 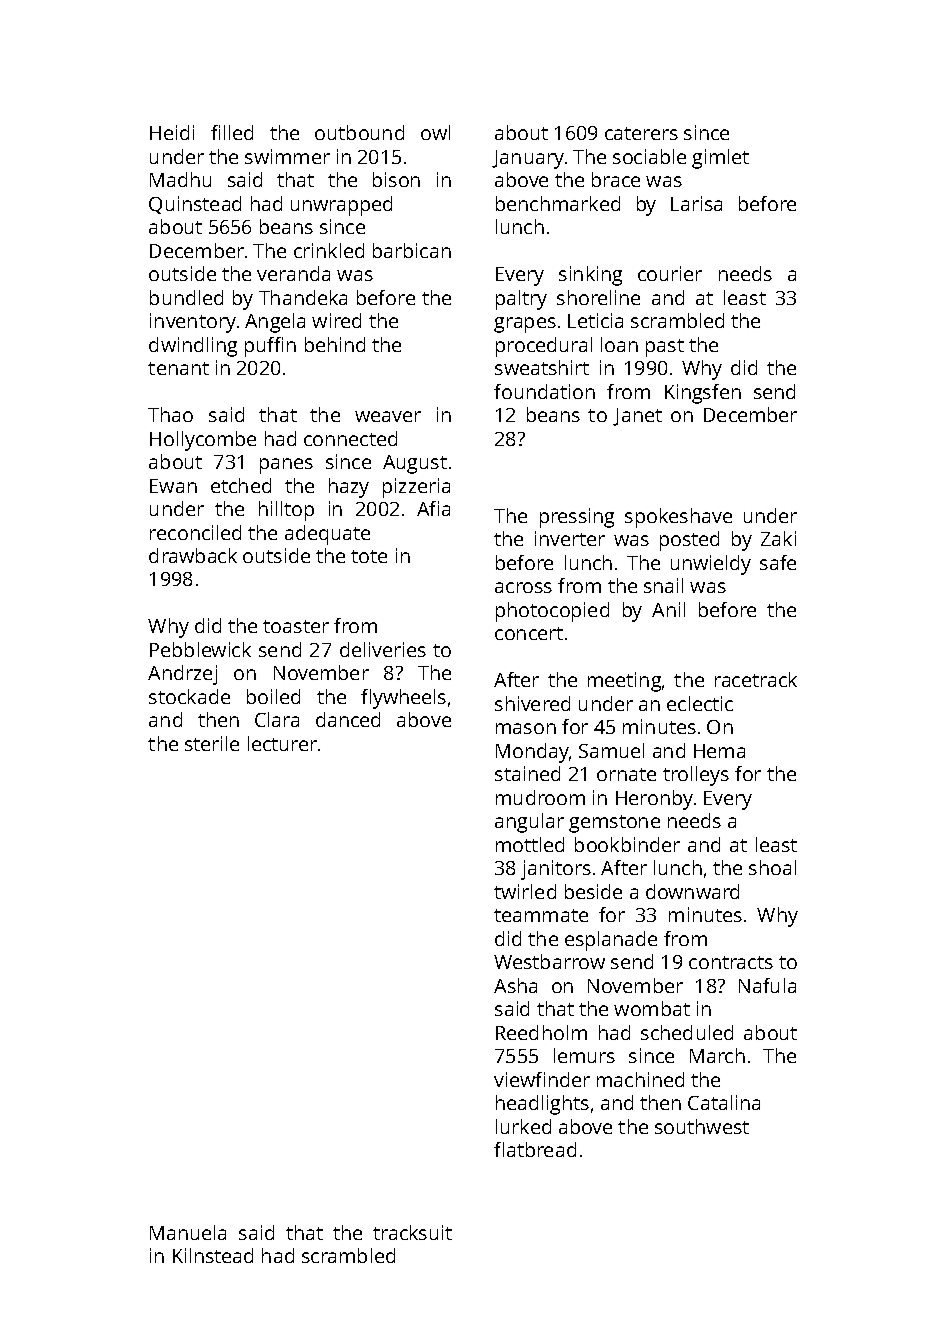 What do you see at coordinates (678, 518) in the screenshot?
I see `spokeshave` at bounding box center [678, 518].
